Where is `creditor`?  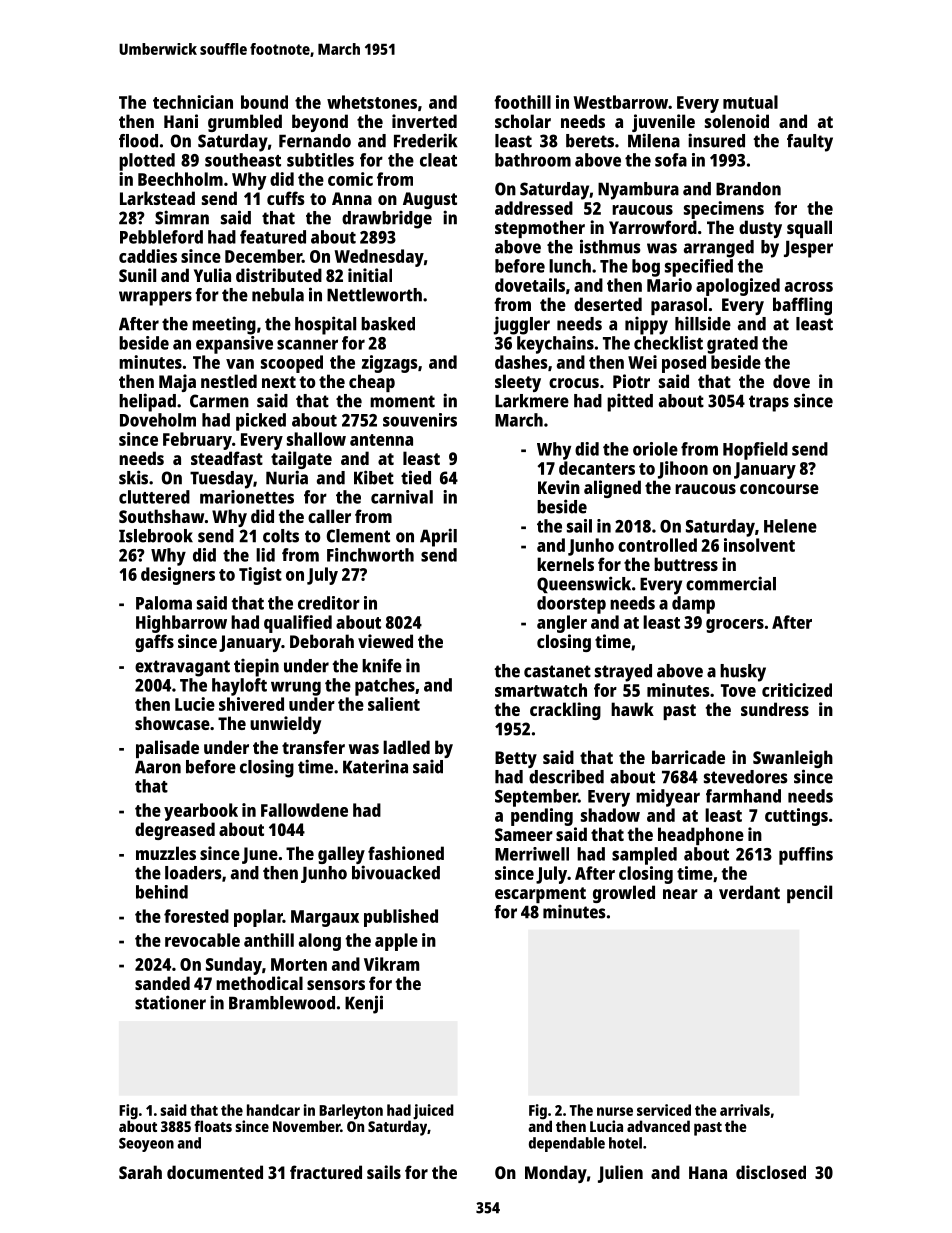 creditor is located at coordinates (329, 603).
